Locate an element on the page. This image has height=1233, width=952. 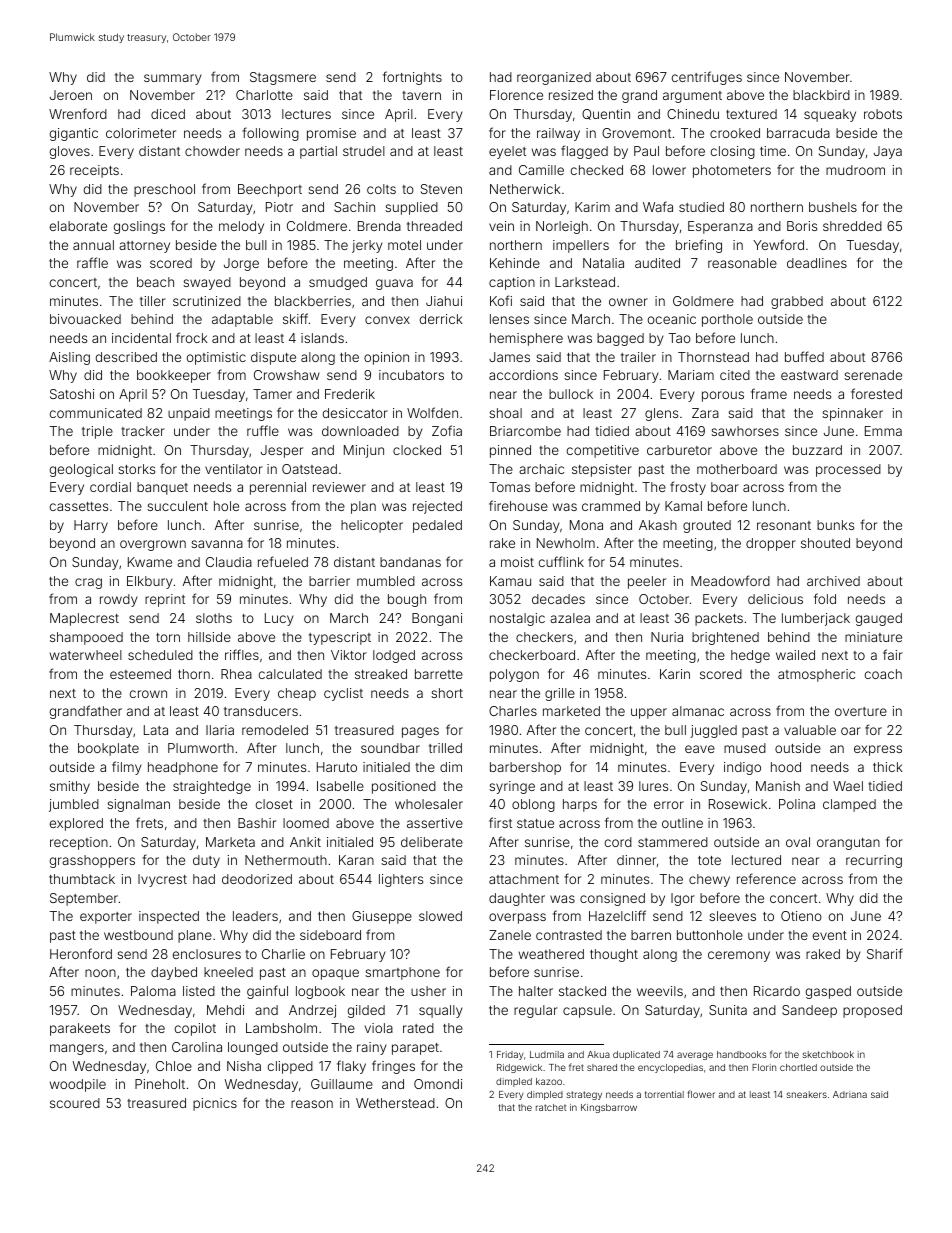
diced is located at coordinates (168, 114).
